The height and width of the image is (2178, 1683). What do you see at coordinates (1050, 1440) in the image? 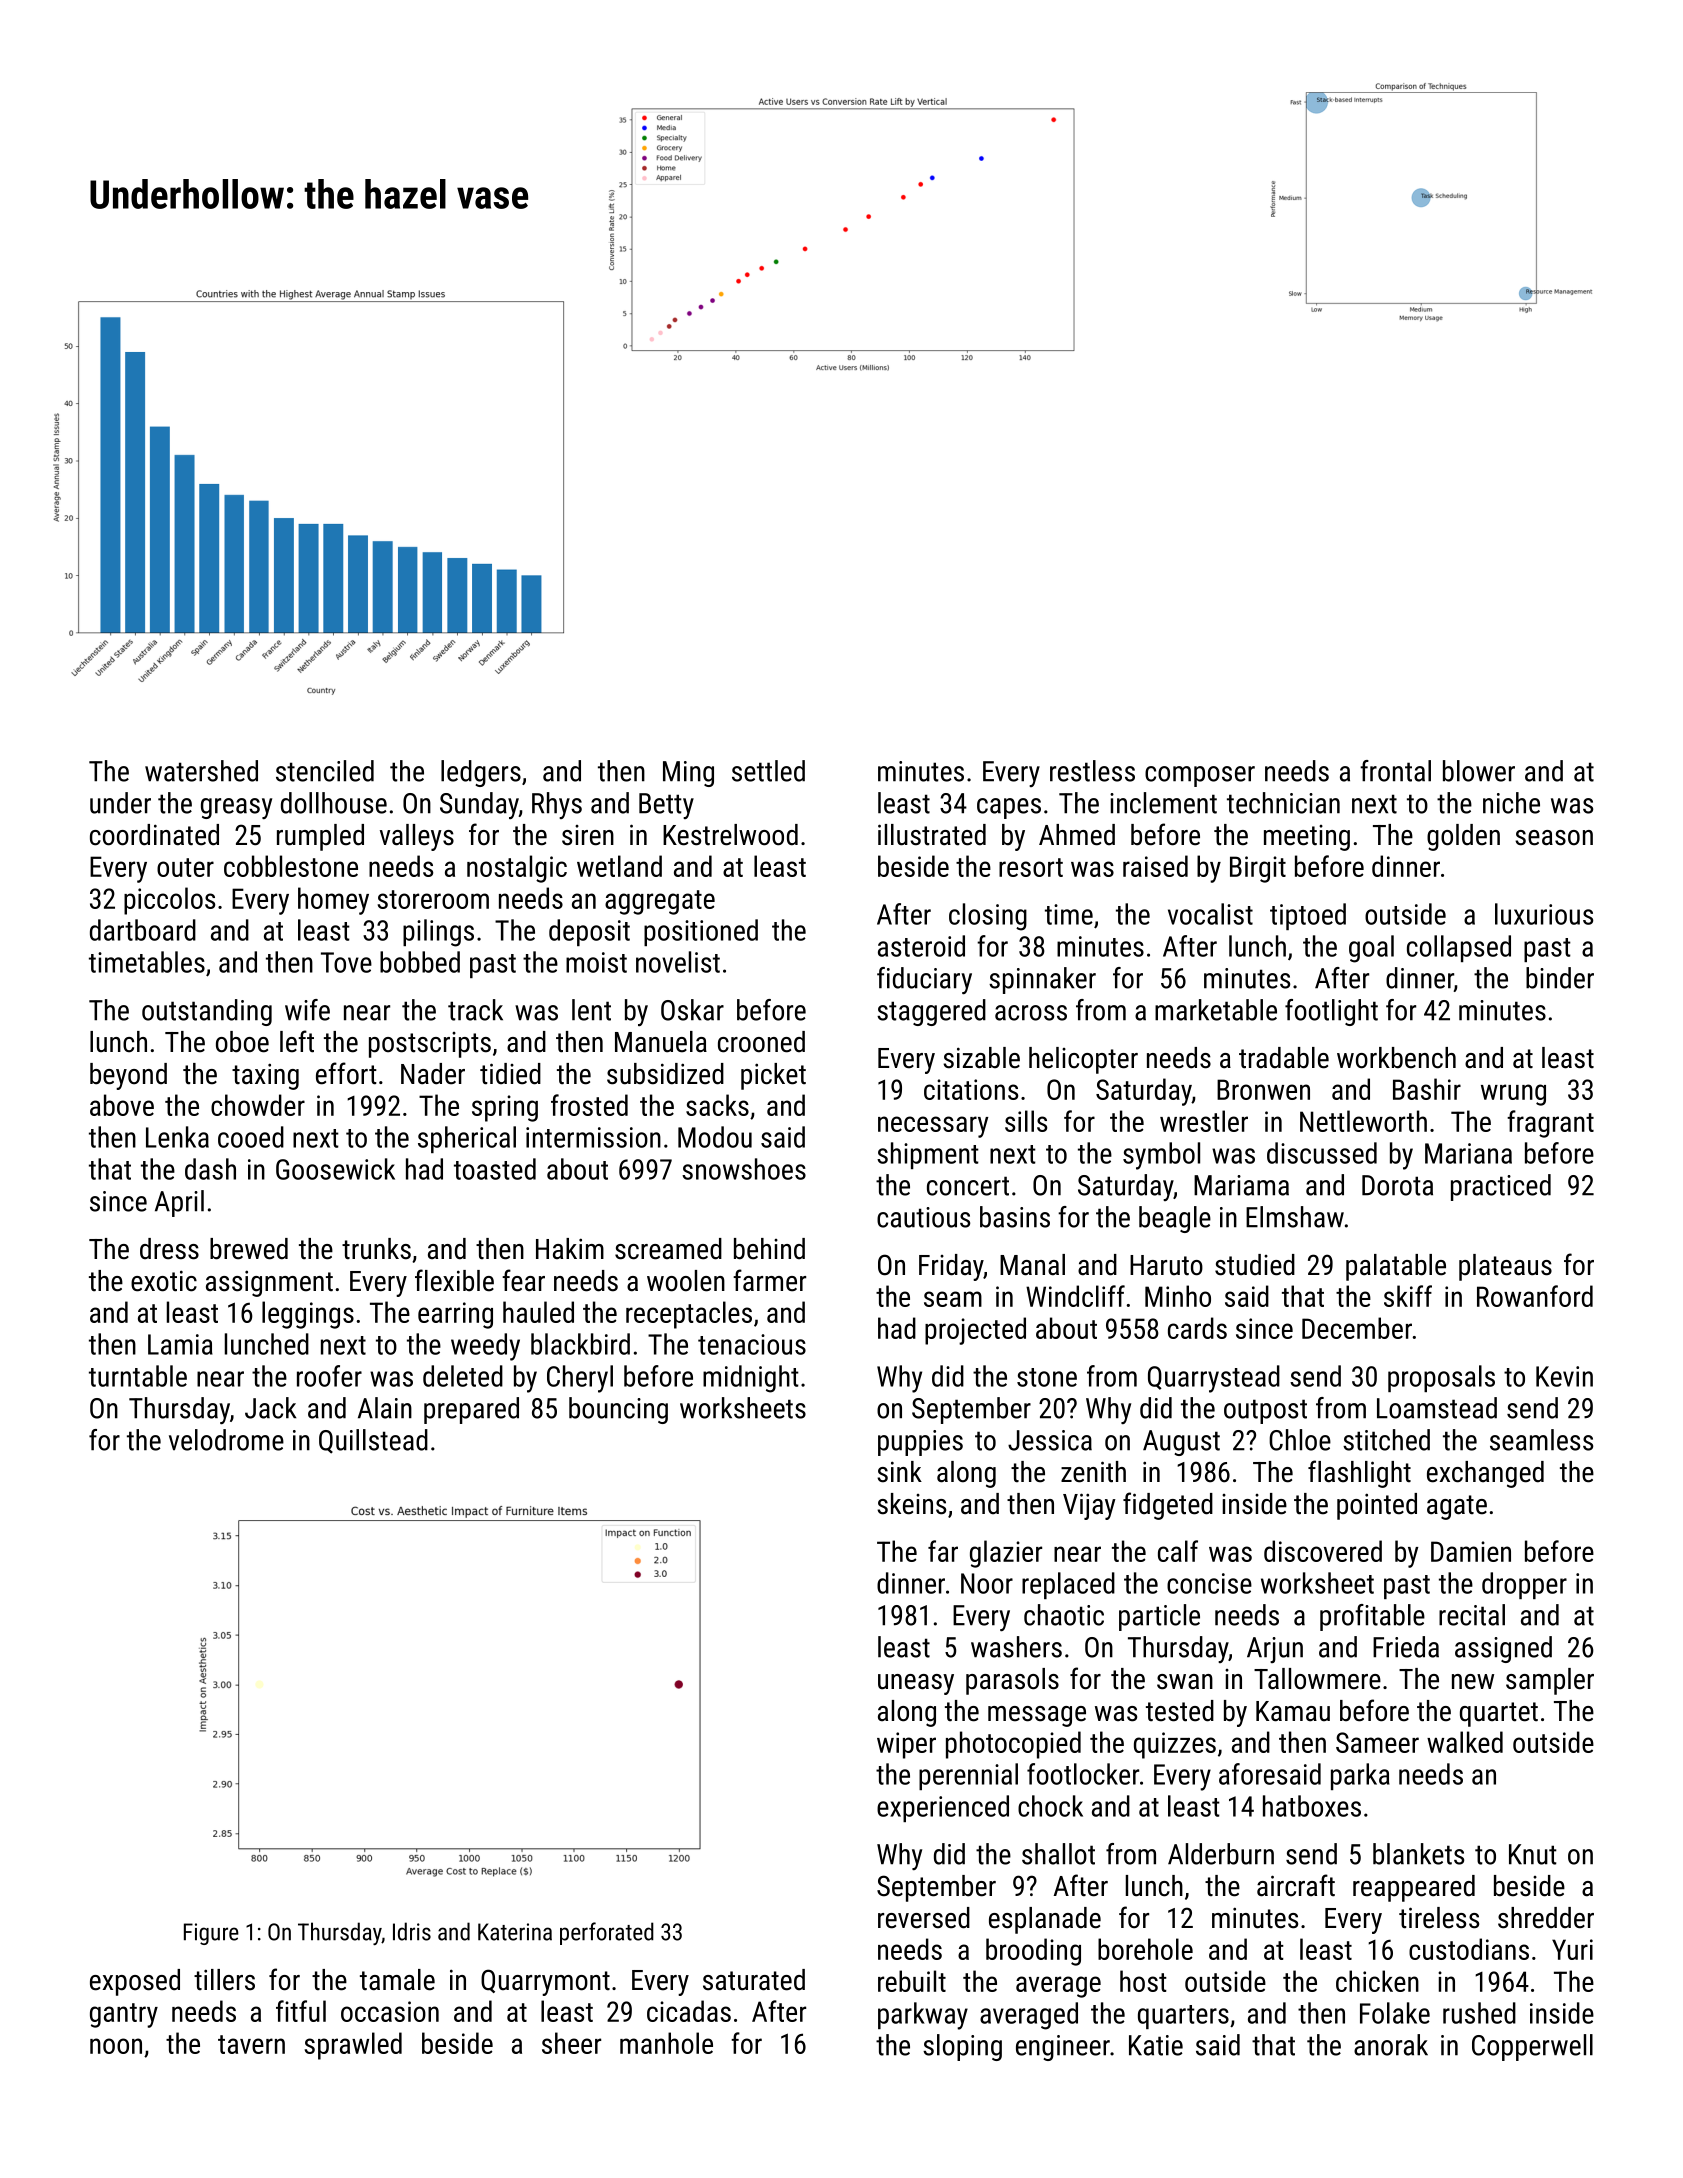
I see `Jessica` at bounding box center [1050, 1440].
